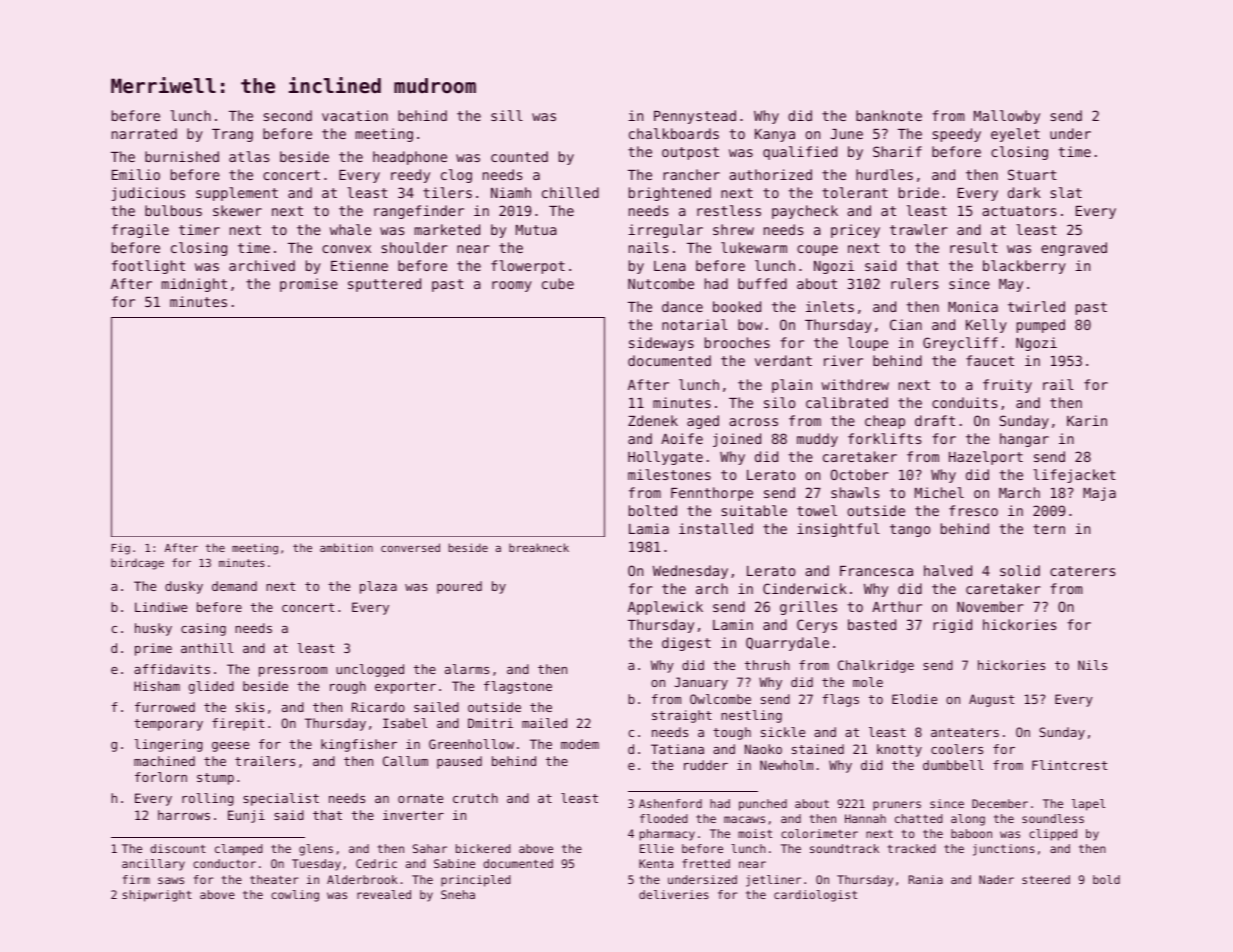  I want to click on Karin, so click(1087, 420).
